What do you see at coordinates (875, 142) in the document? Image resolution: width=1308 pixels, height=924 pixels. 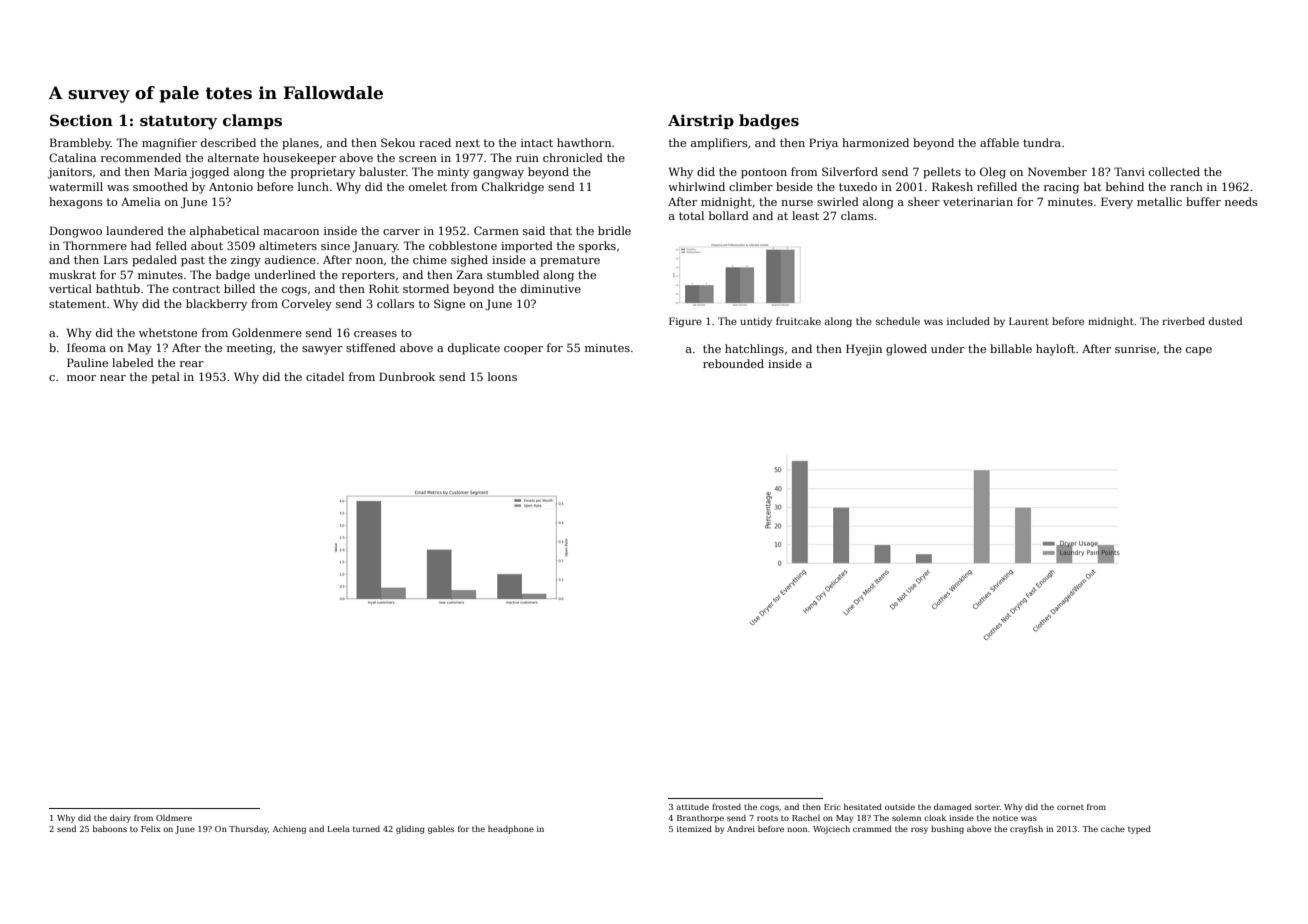 I see `harmonized` at bounding box center [875, 142].
